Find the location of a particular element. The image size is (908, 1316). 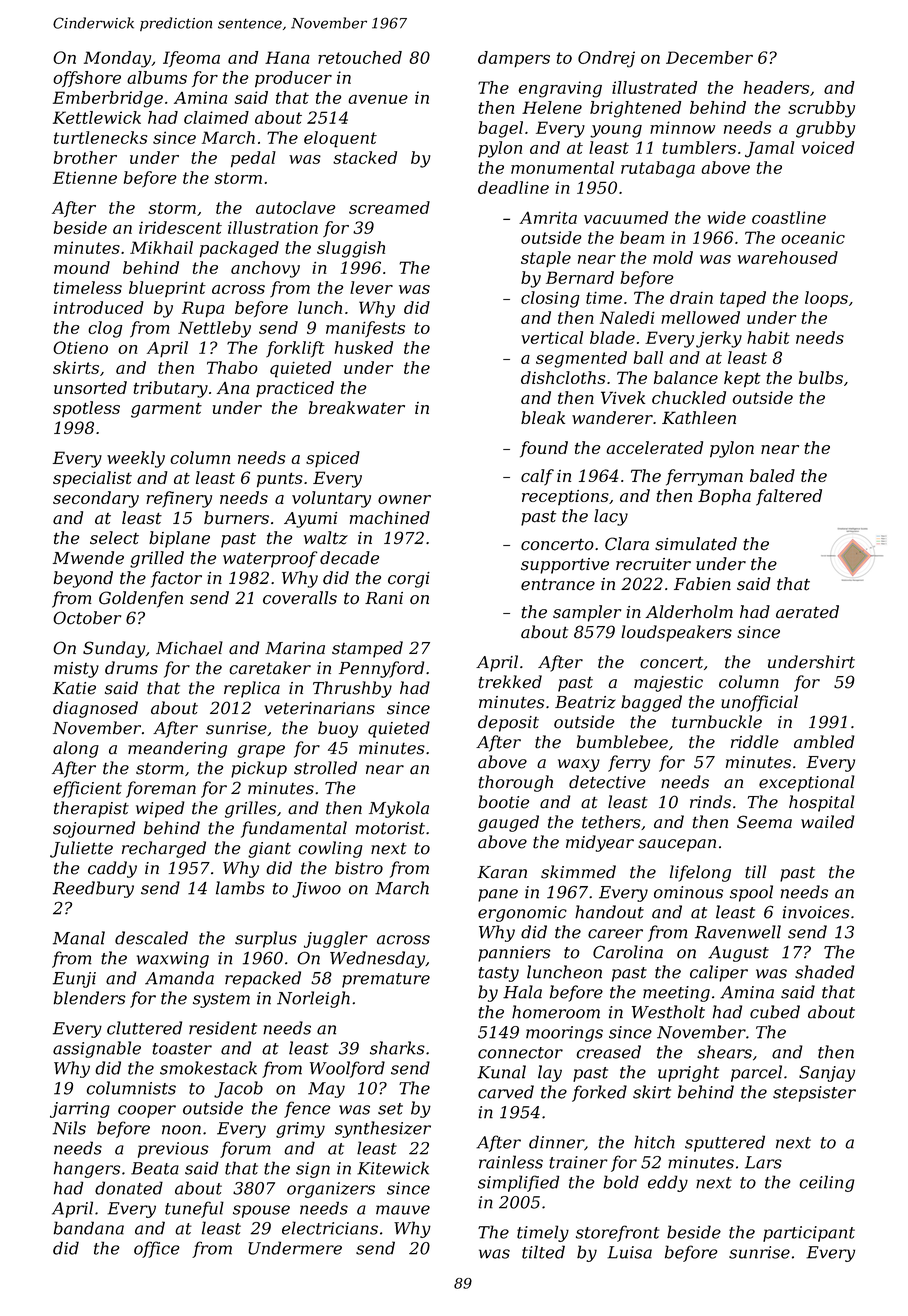

jarring is located at coordinates (80, 1110).
